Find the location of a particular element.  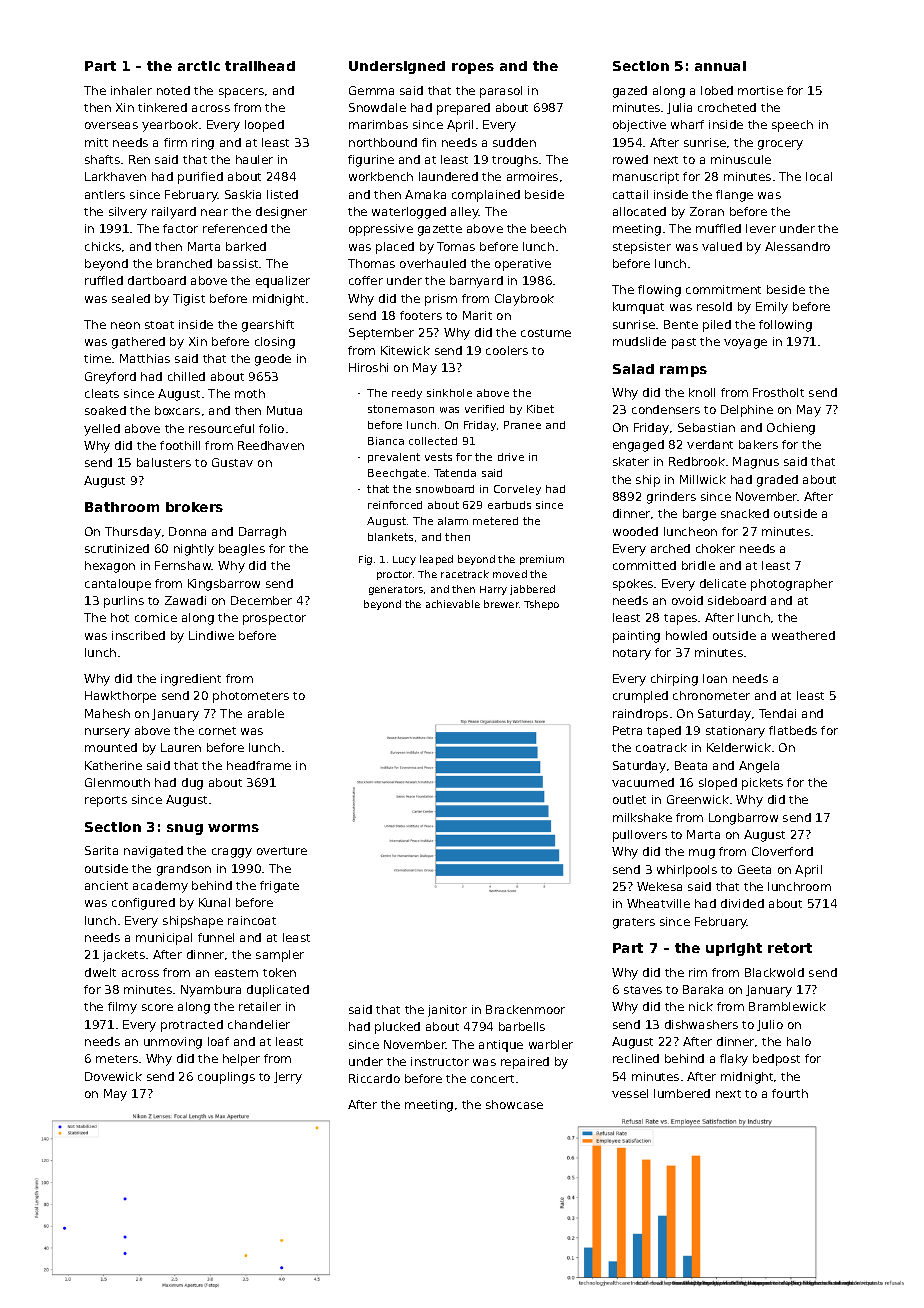

figurine is located at coordinates (371, 161).
